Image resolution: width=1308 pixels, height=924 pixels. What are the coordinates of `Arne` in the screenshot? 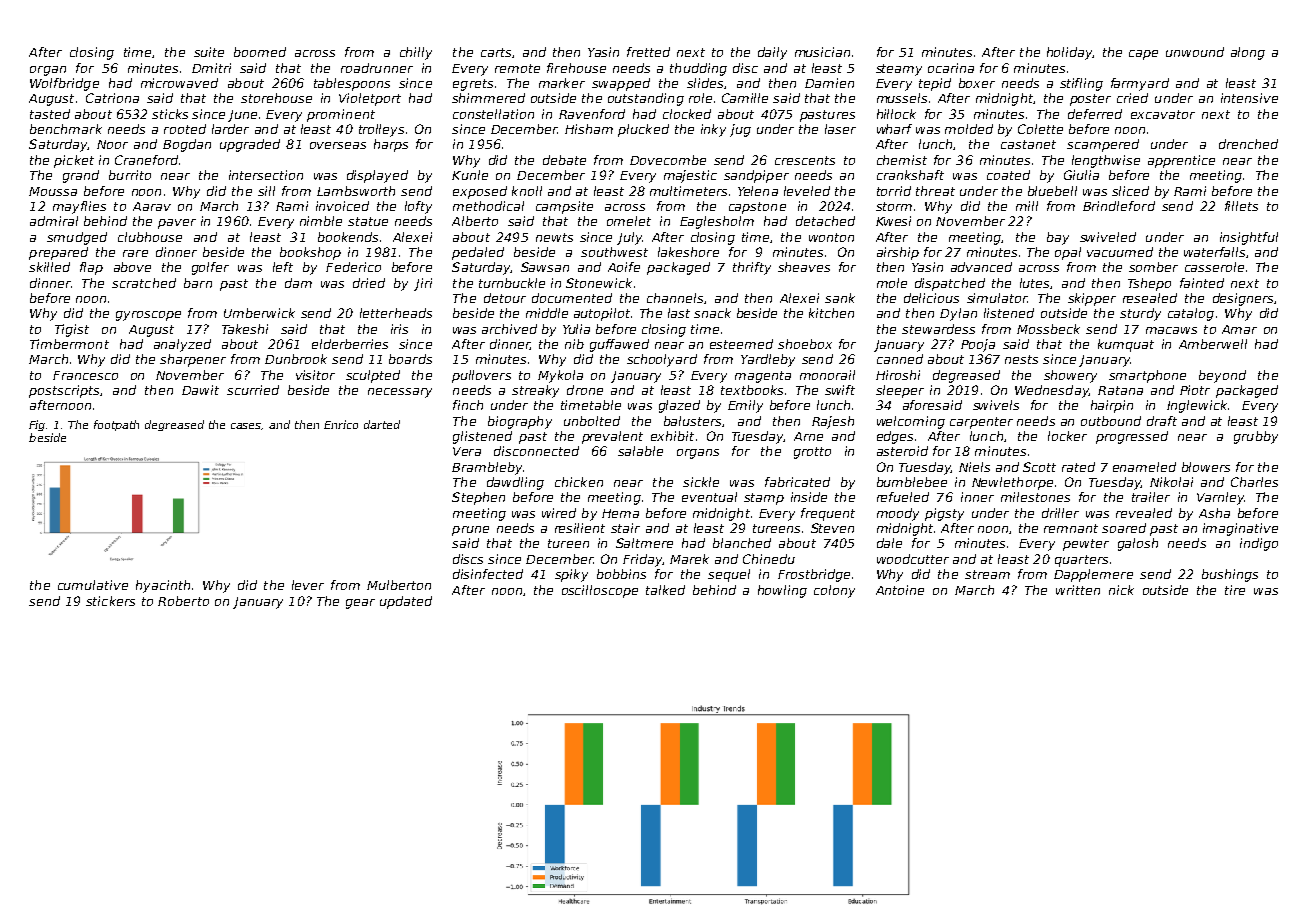 It's located at (808, 436).
